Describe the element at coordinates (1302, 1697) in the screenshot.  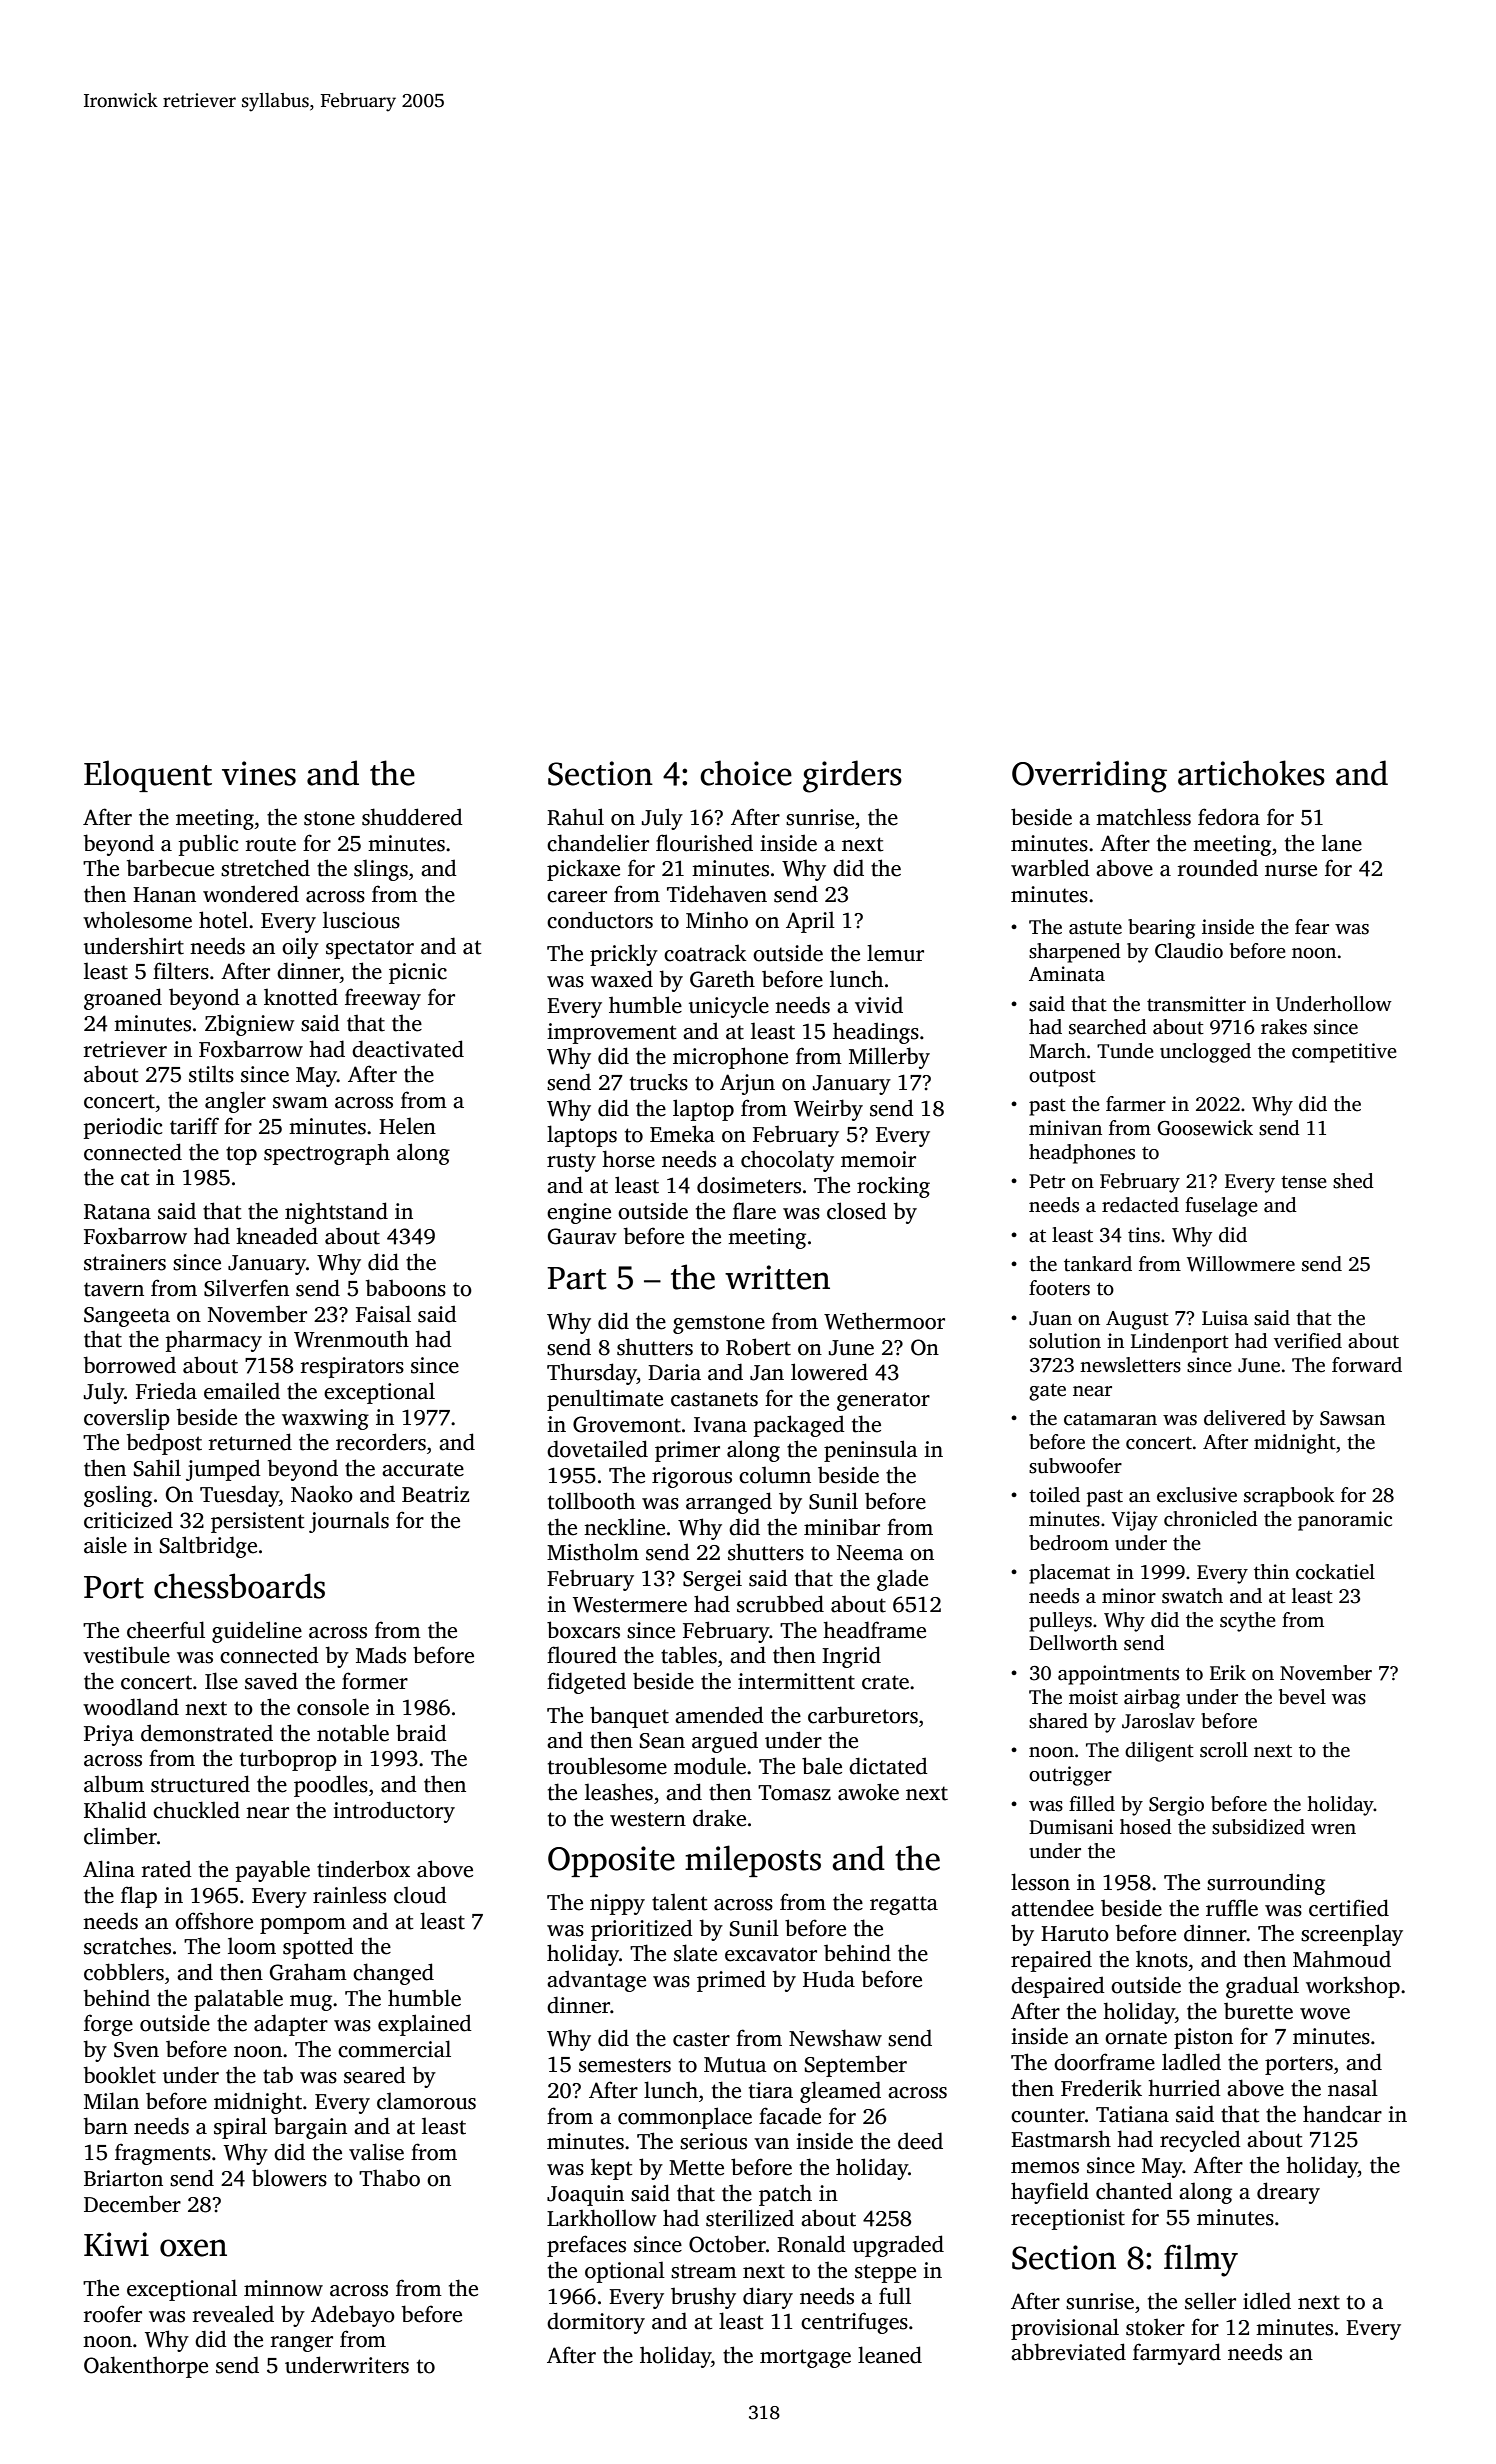
I see `bevel` at that location.
